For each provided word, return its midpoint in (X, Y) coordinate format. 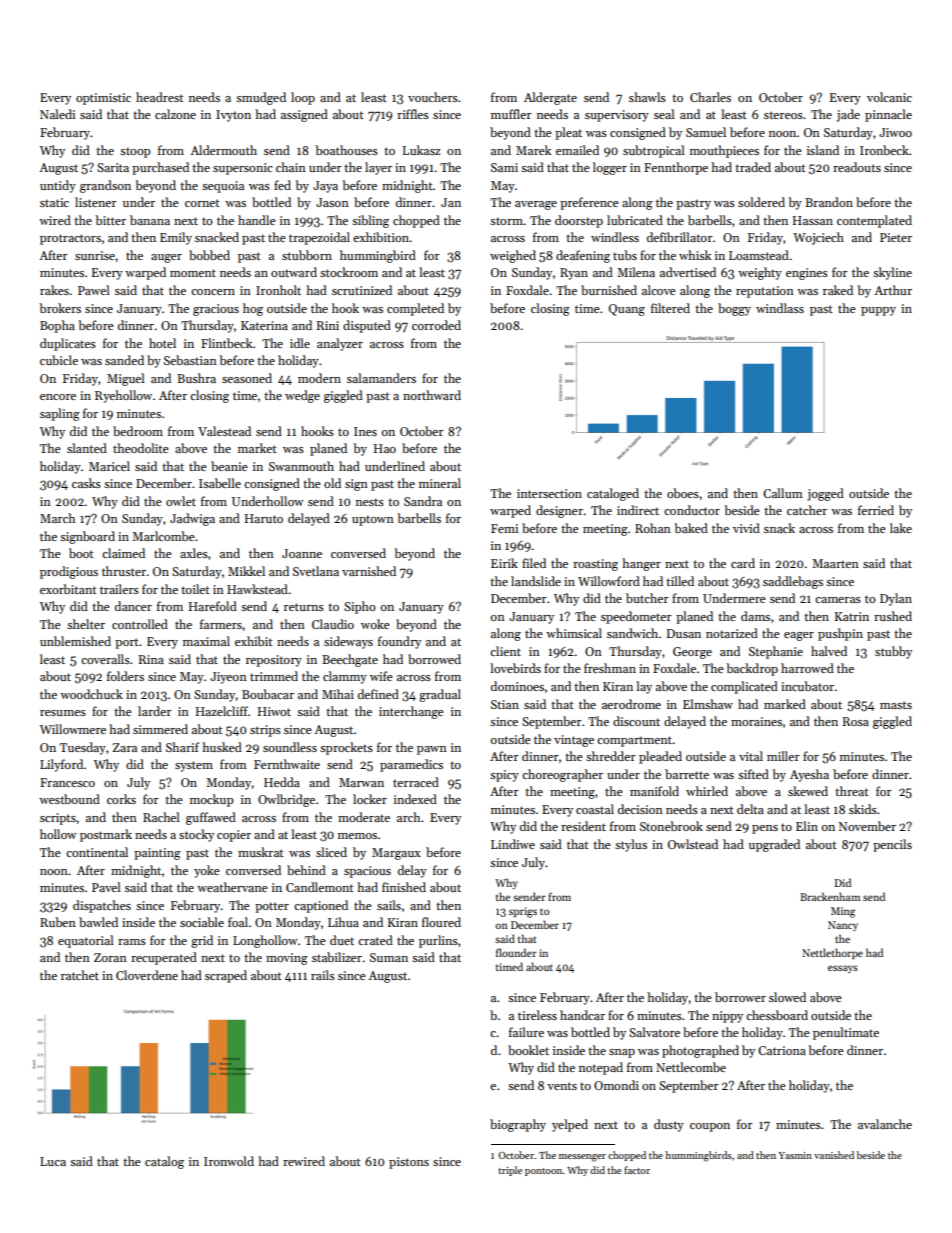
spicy (504, 776)
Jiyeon (228, 678)
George (692, 653)
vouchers (433, 97)
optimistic (103, 99)
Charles (710, 97)
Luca (53, 1161)
